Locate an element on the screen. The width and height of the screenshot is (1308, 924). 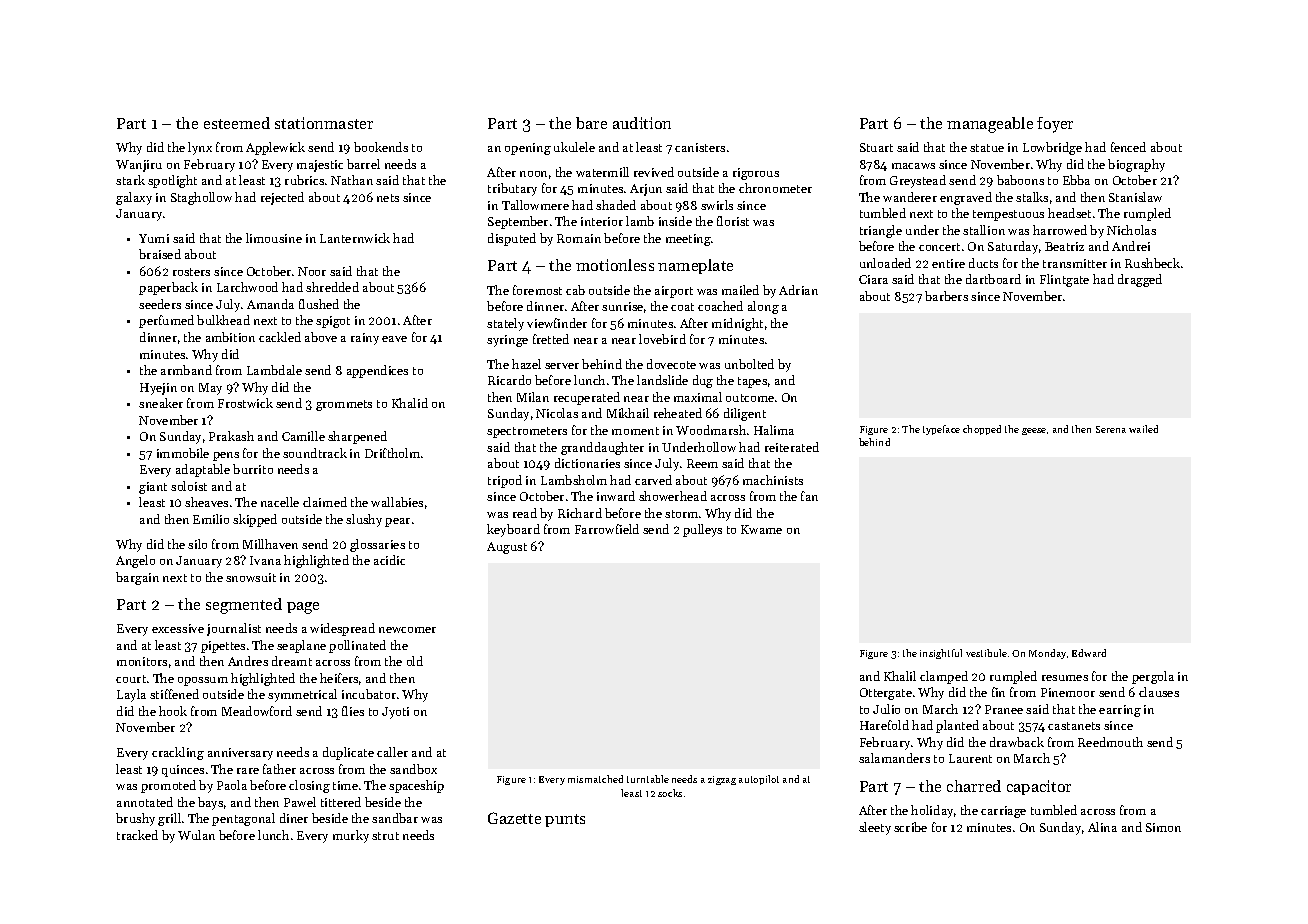
tracked is located at coordinates (137, 835).
